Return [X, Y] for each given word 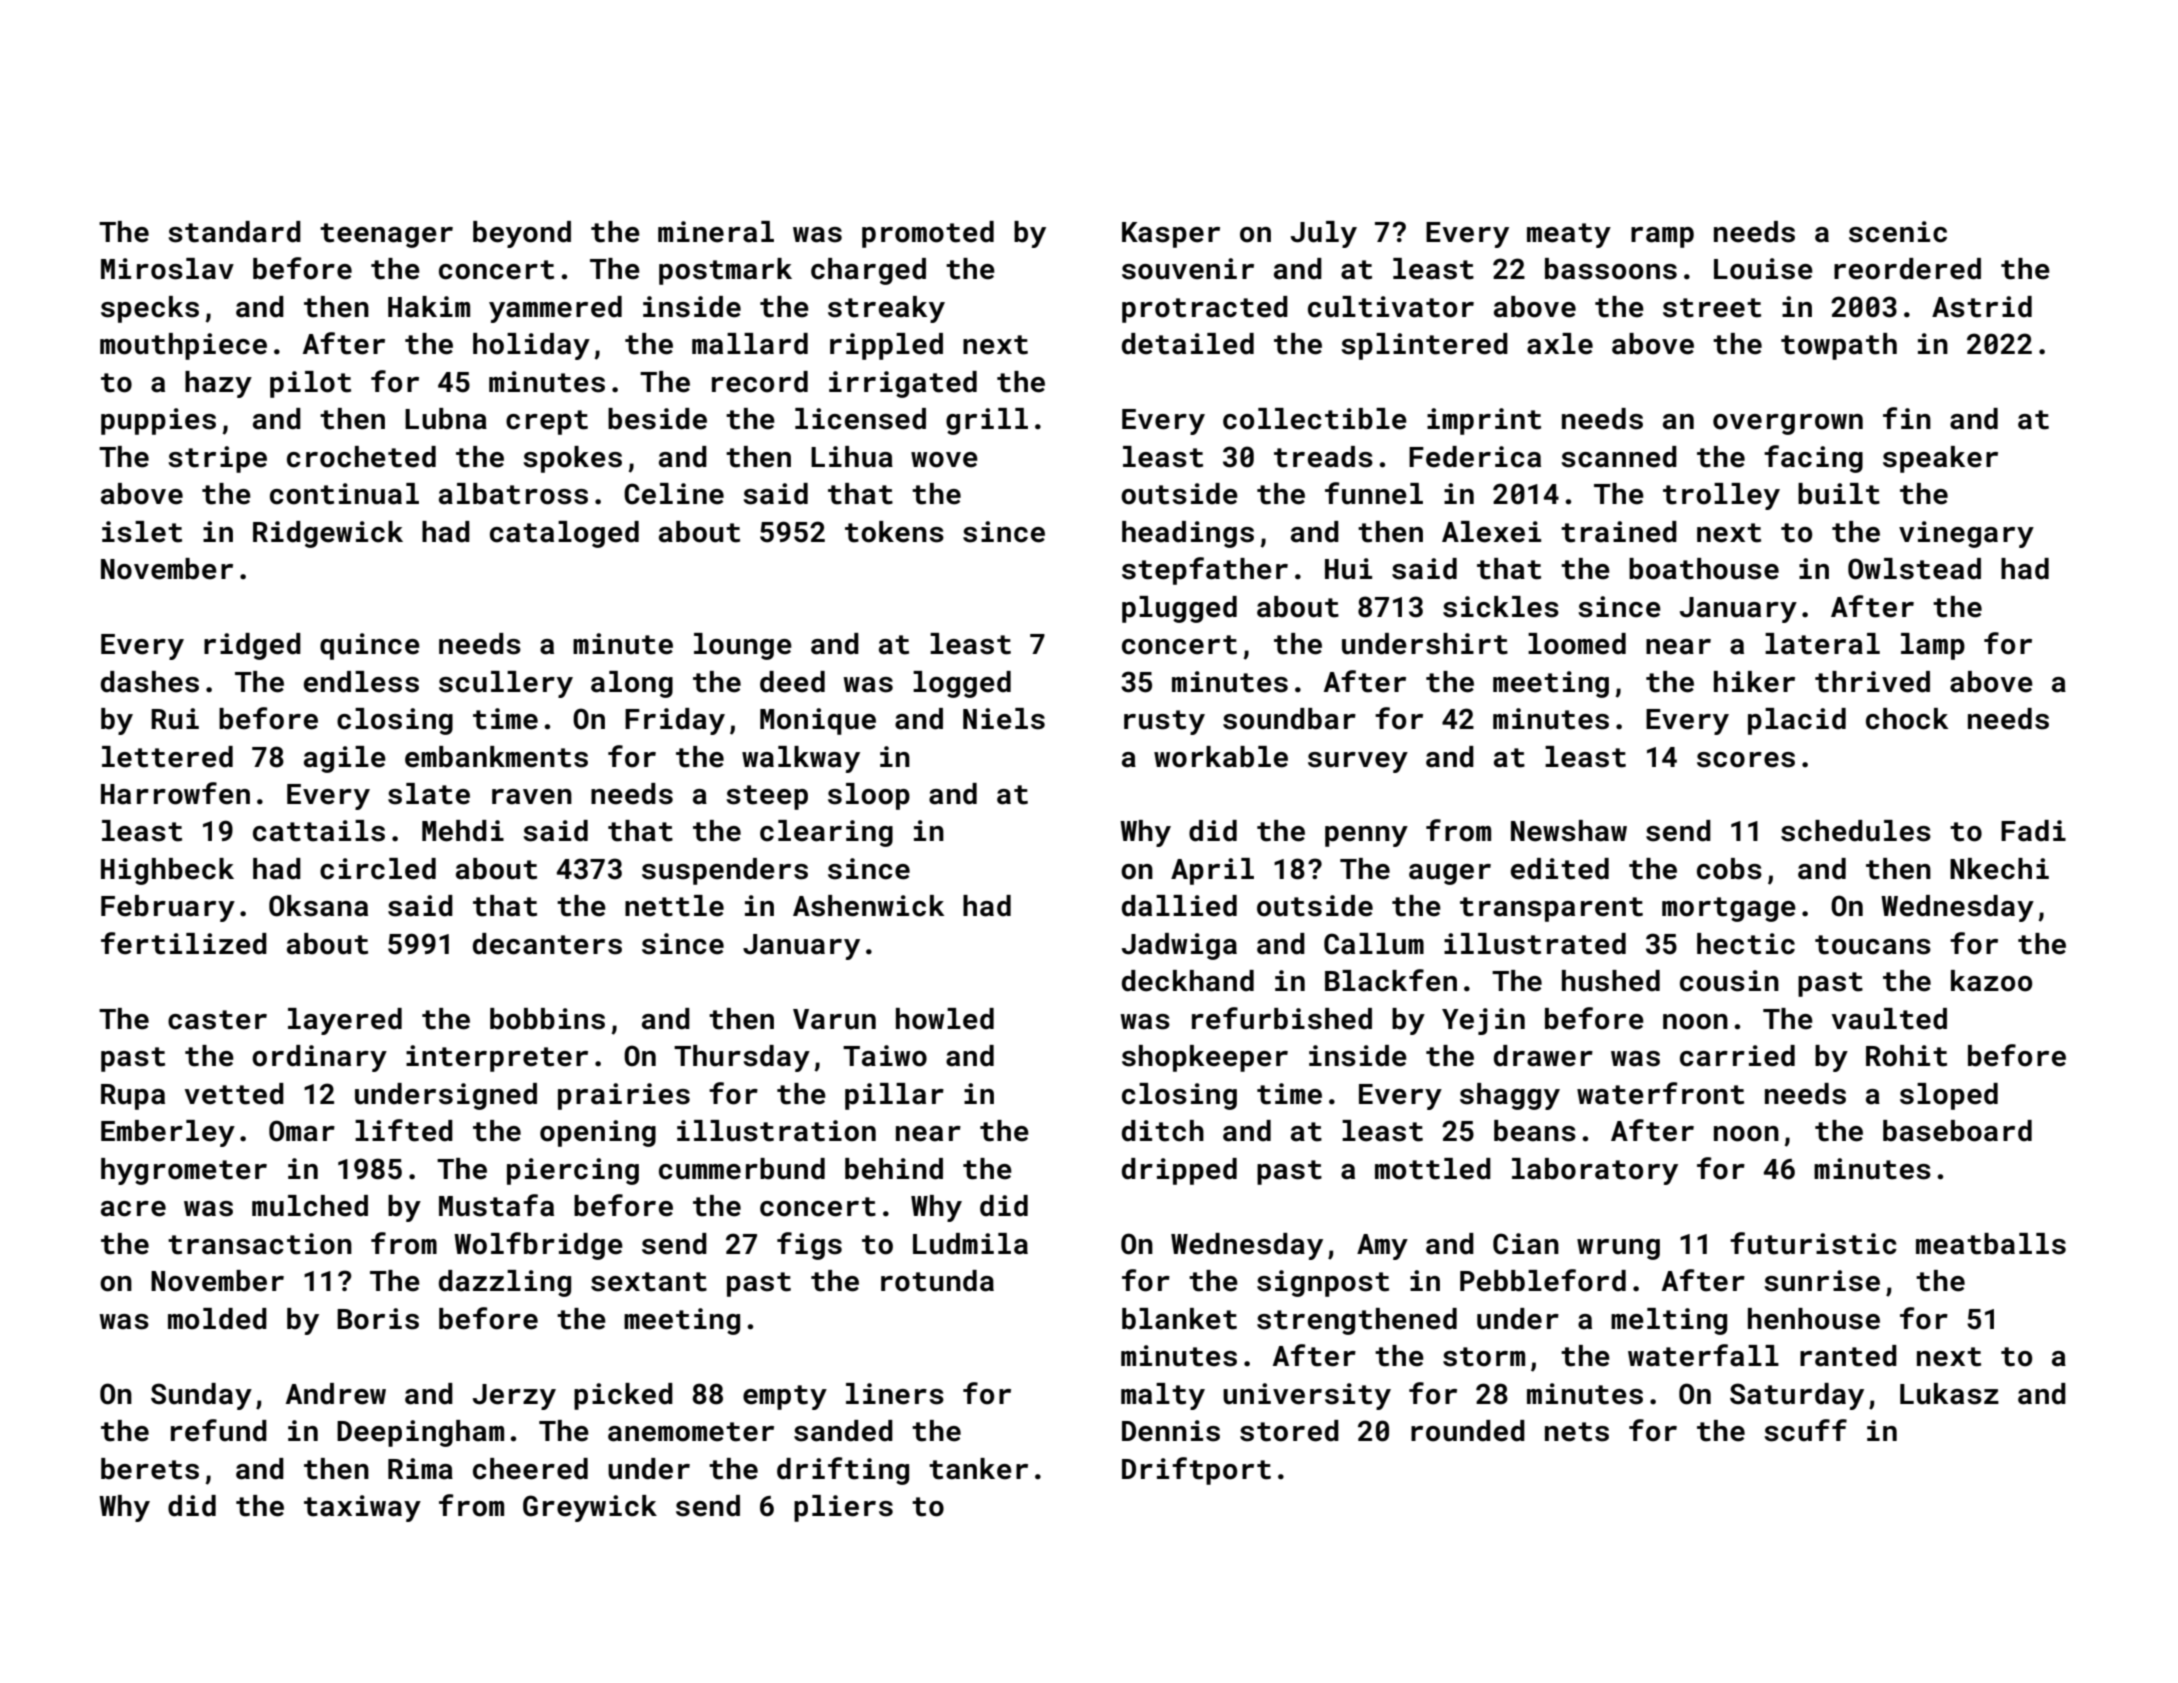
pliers [843, 1508]
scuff [1805, 1430]
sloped [1949, 1096]
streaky [886, 309]
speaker [1940, 459]
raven [532, 797]
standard [234, 232]
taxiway [362, 1508]
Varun [834, 1019]
